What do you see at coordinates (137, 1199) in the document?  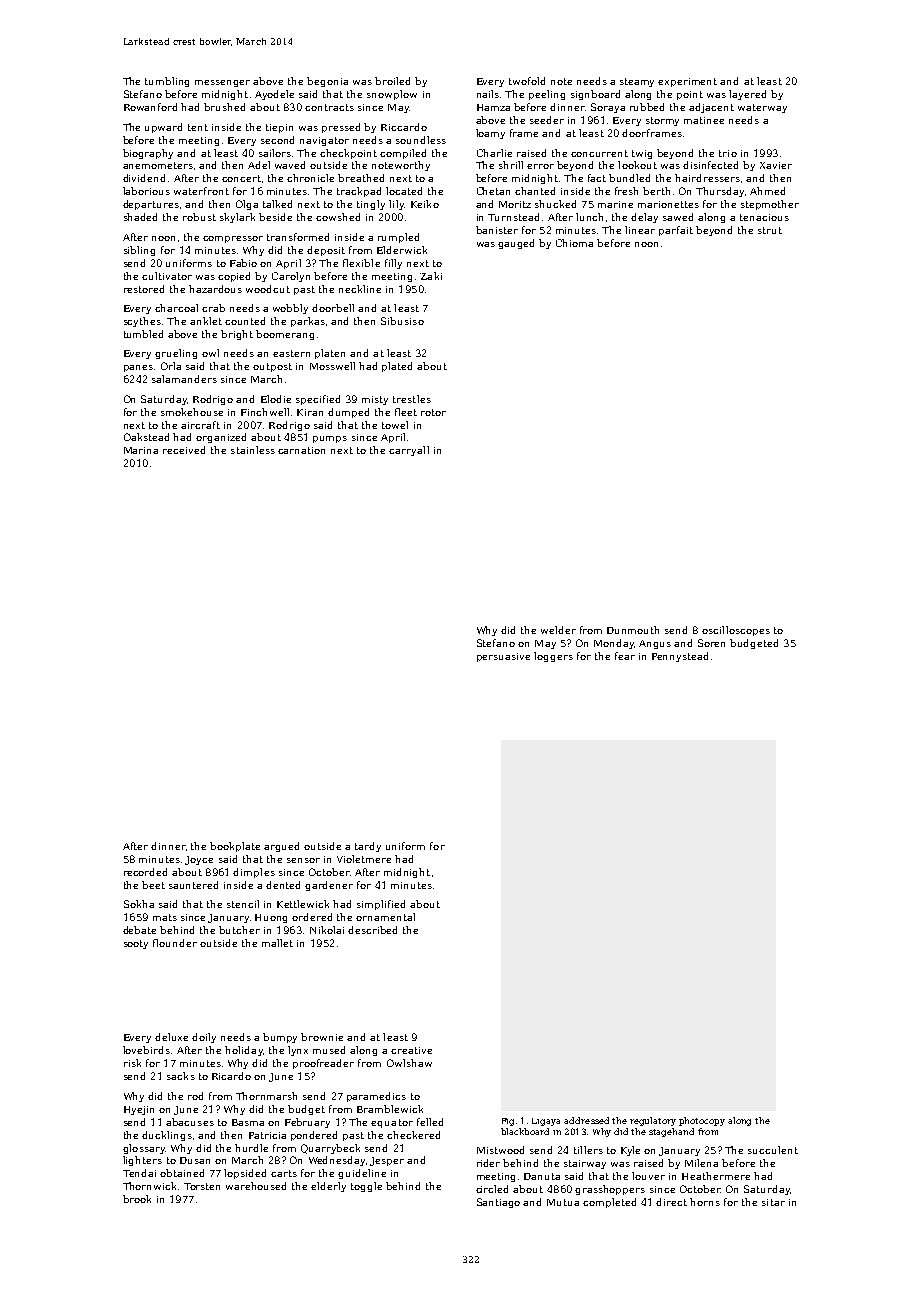 I see `brook` at bounding box center [137, 1199].
